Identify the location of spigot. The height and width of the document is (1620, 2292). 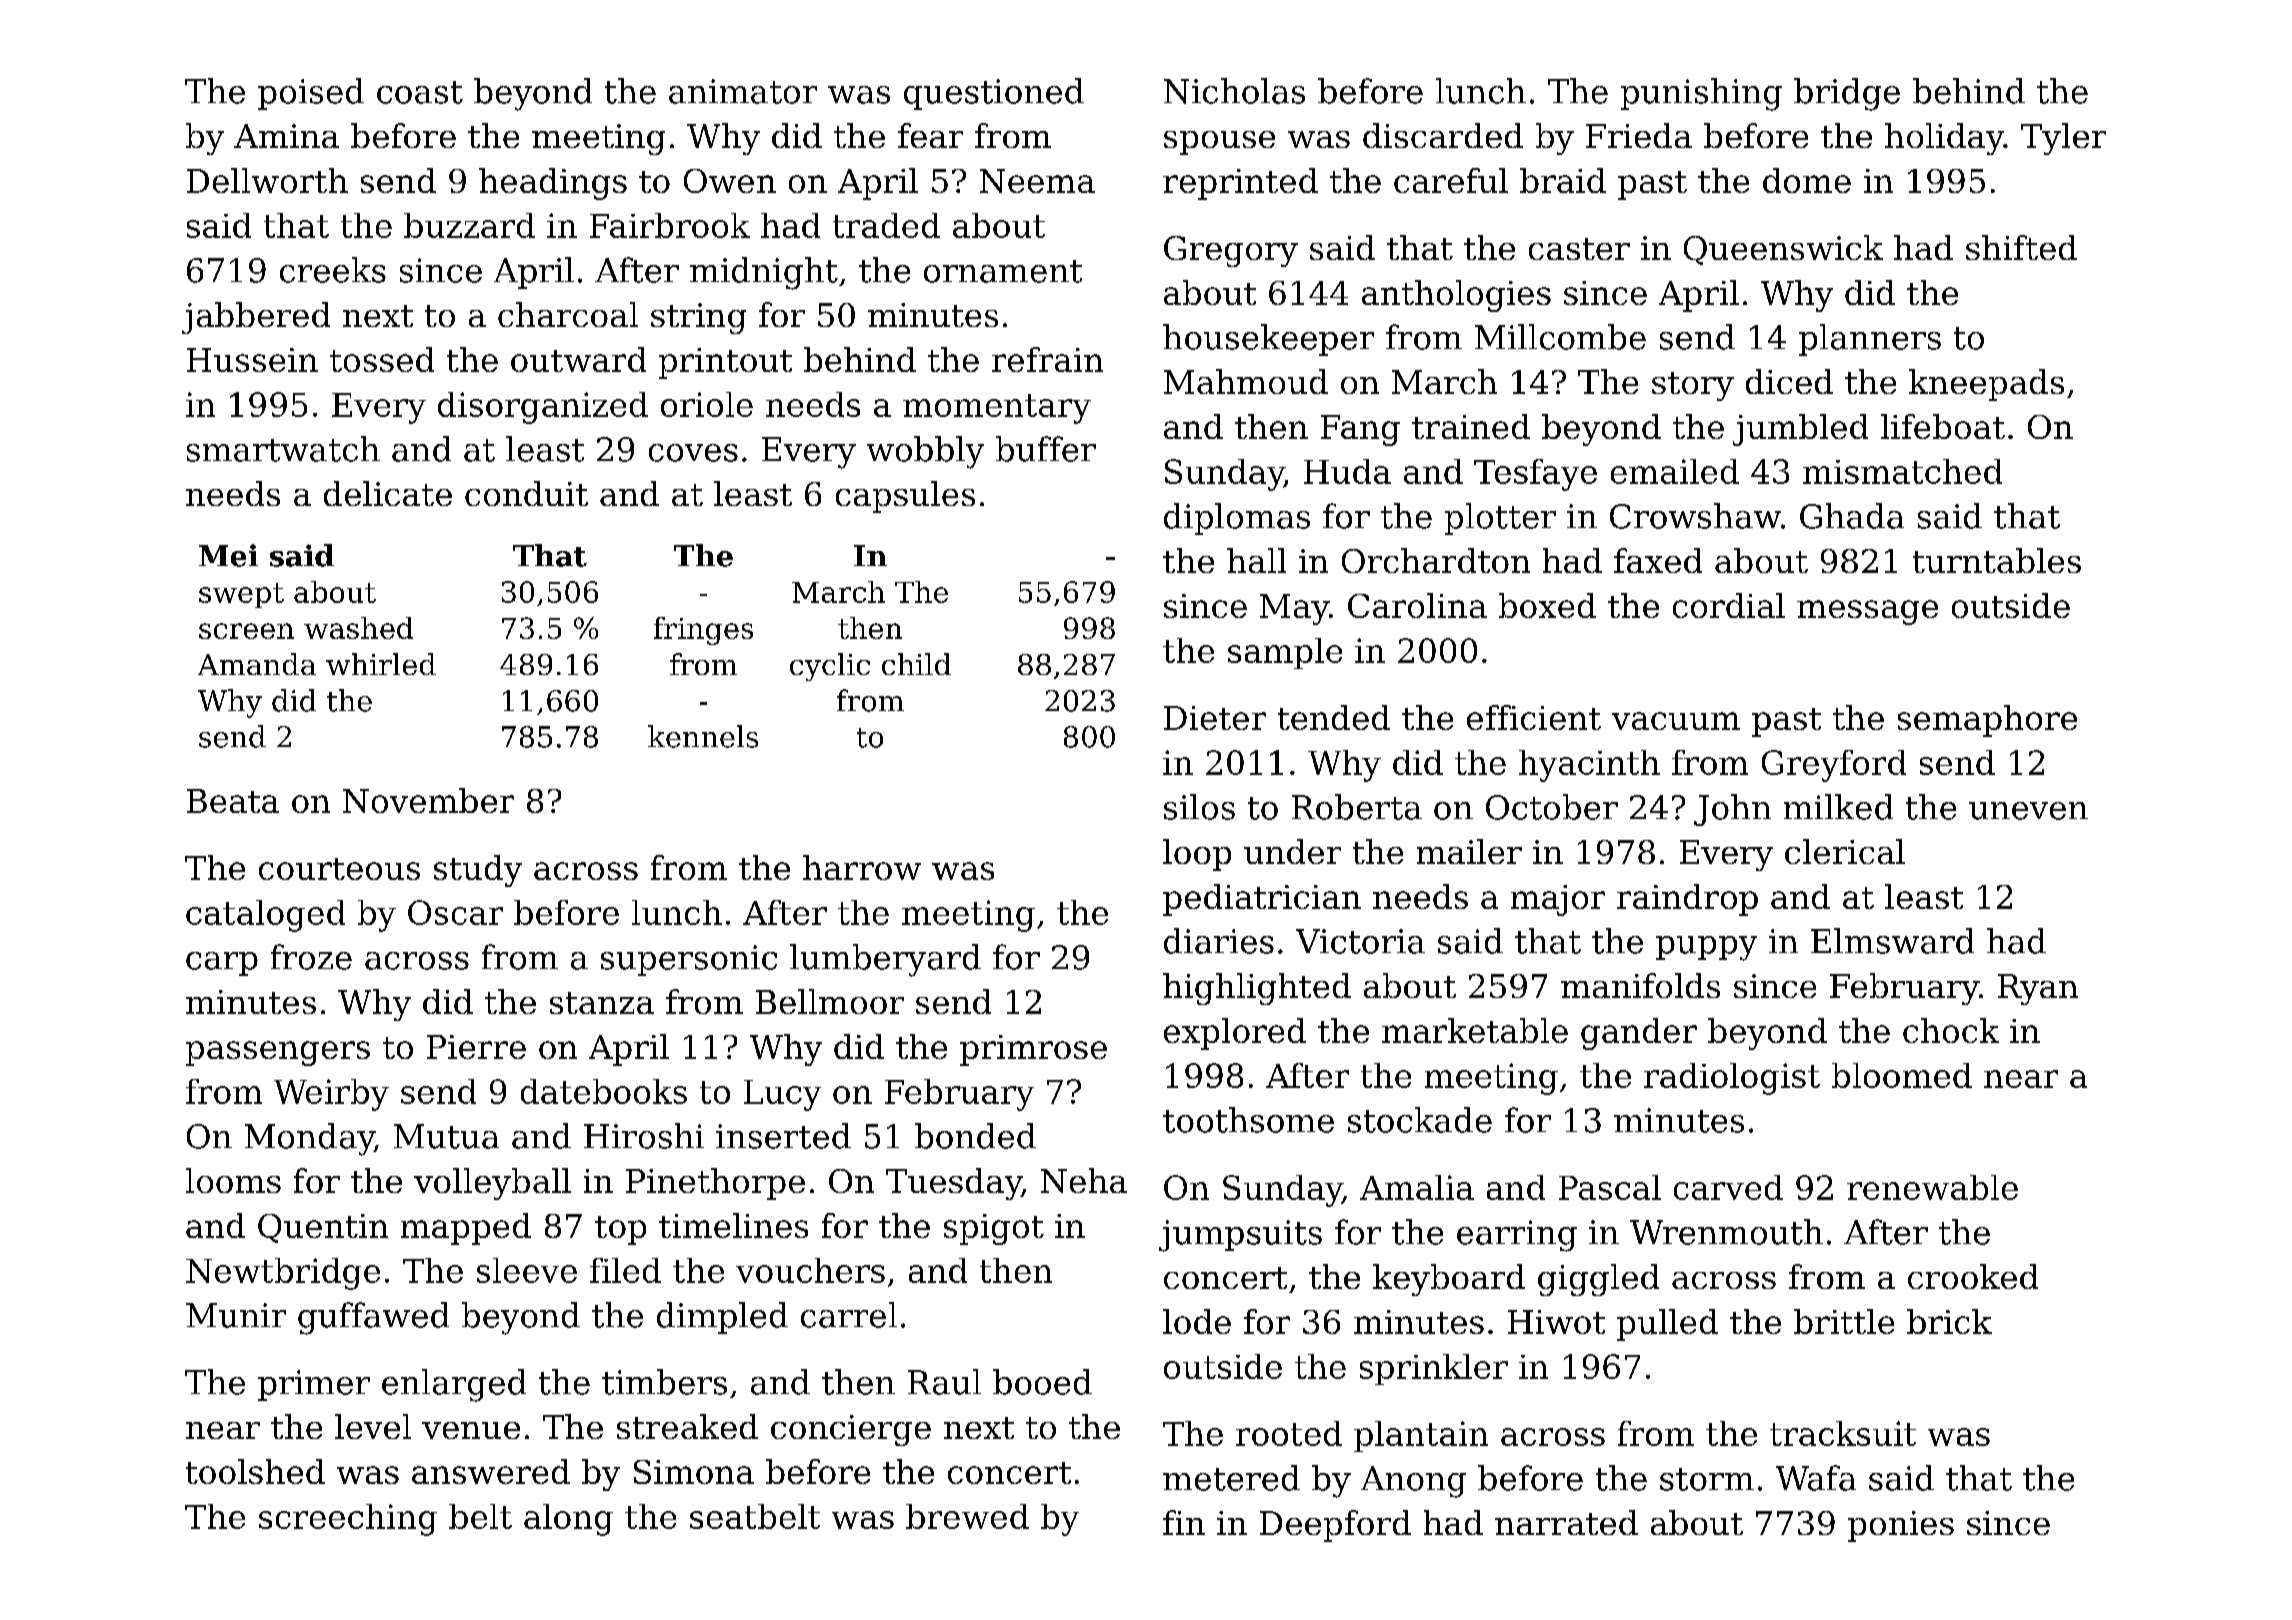
(994, 1229).
